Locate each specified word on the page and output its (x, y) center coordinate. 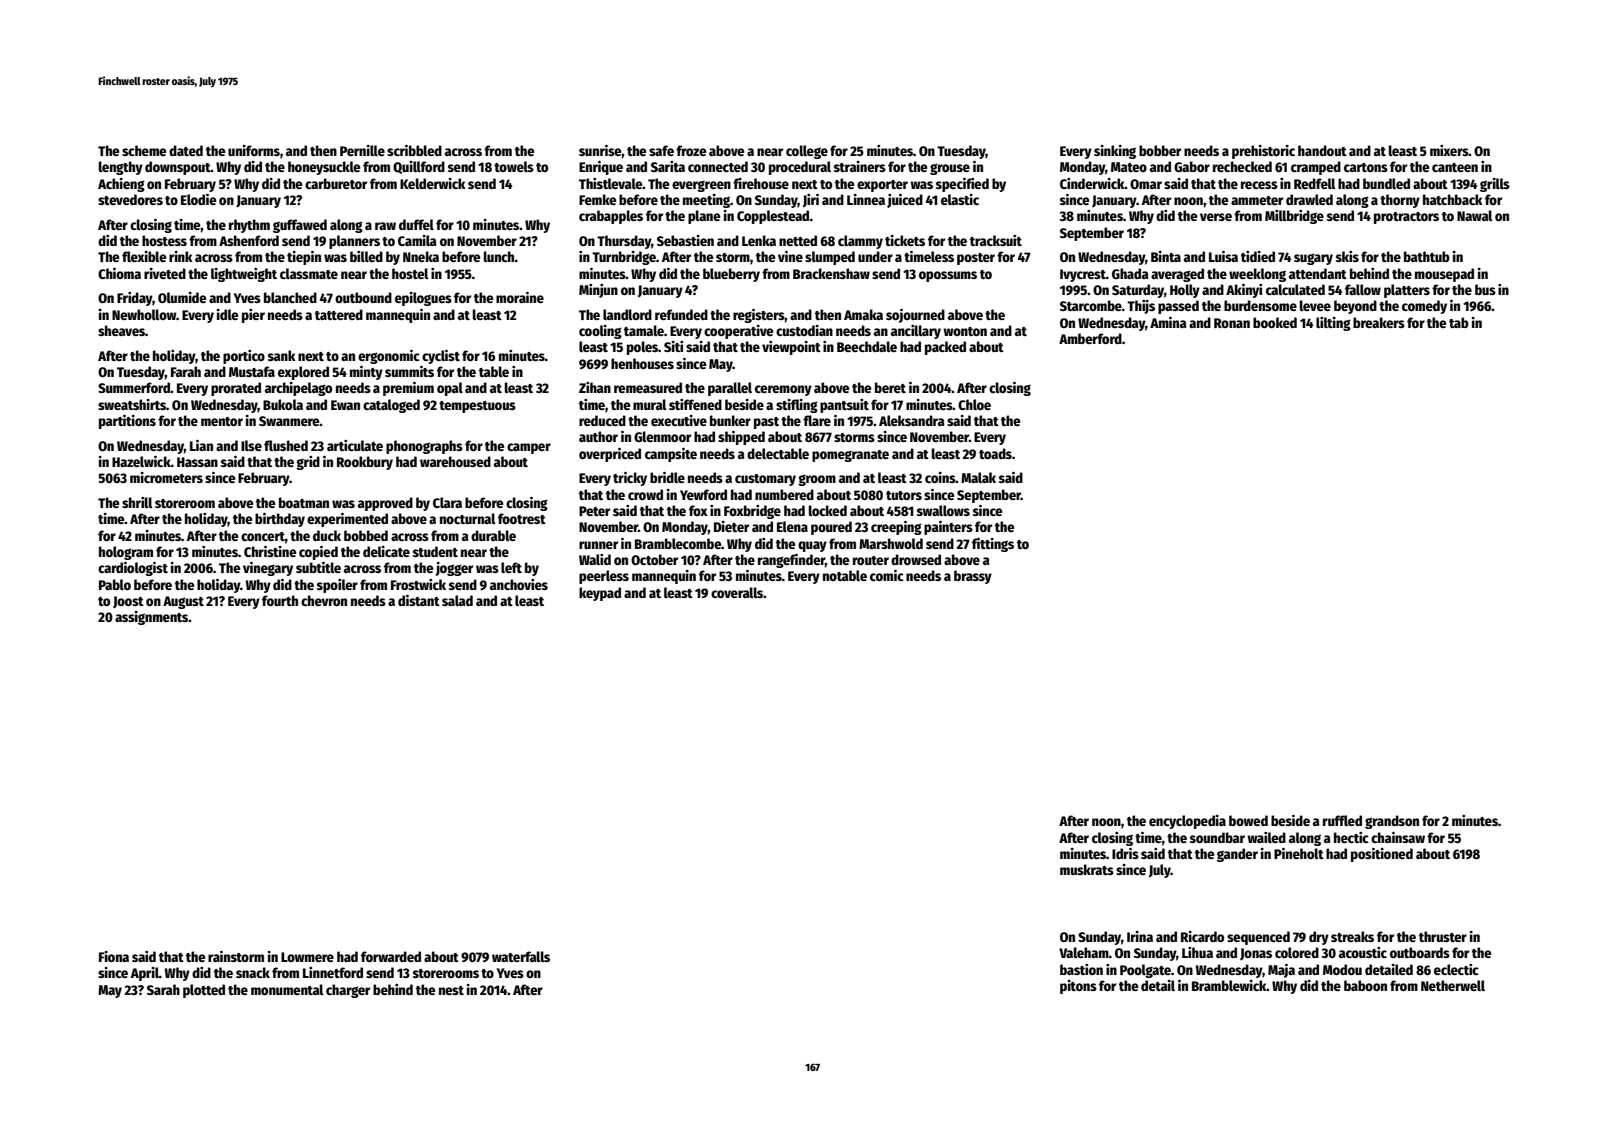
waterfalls (521, 956)
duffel (416, 224)
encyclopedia (1187, 822)
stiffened (695, 404)
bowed (1248, 820)
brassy (973, 577)
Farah (186, 371)
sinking (1115, 152)
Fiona (114, 956)
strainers (860, 166)
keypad (600, 594)
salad (457, 600)
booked (1275, 322)
